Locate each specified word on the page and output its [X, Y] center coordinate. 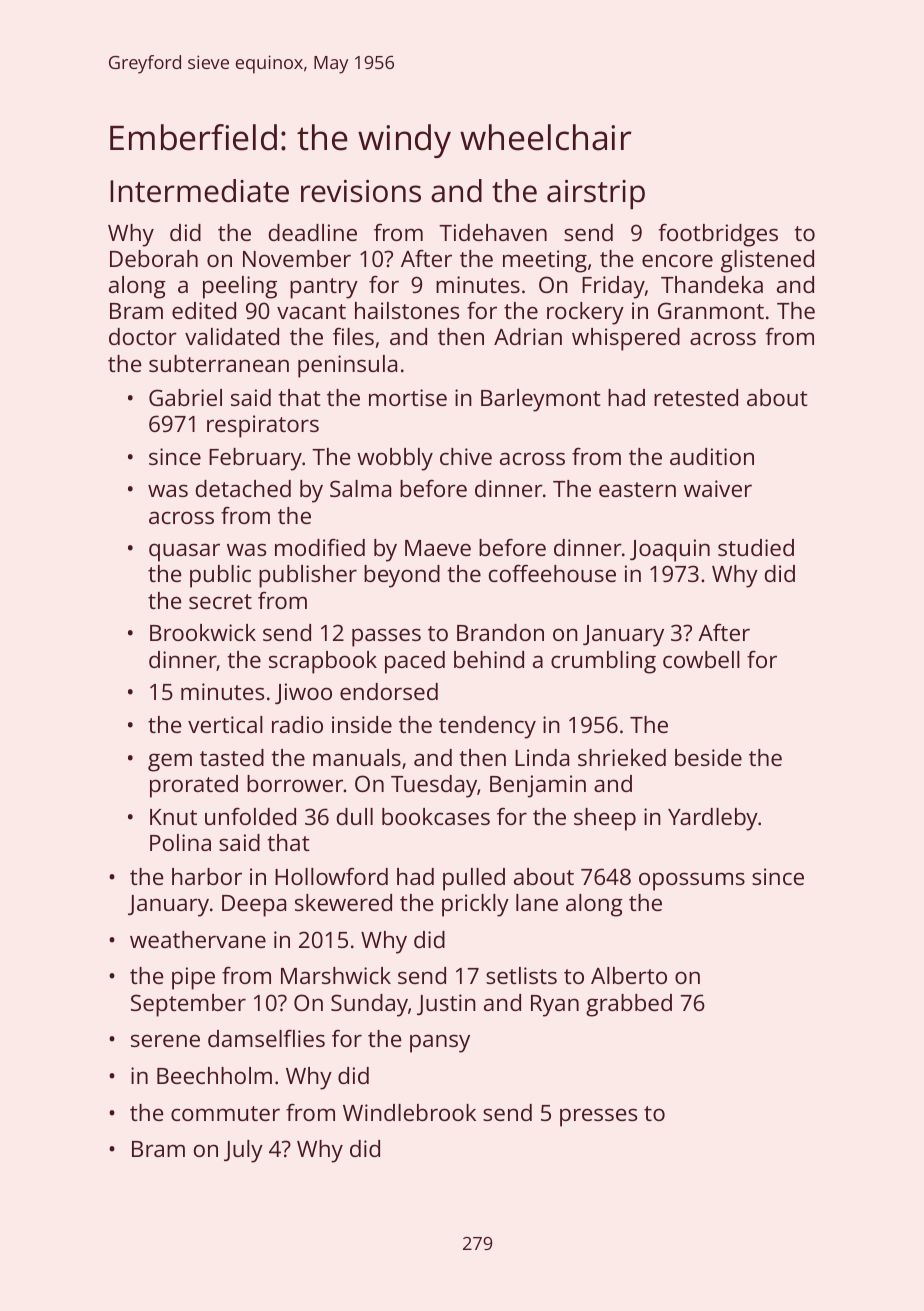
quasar [184, 552]
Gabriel [185, 397]
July [243, 1151]
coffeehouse [552, 573]
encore [677, 260]
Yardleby [713, 819]
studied [756, 547]
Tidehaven [493, 232]
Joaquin [670, 550]
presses [598, 1117]
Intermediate [199, 191]
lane [537, 902]
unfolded [250, 816]
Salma [360, 488]
